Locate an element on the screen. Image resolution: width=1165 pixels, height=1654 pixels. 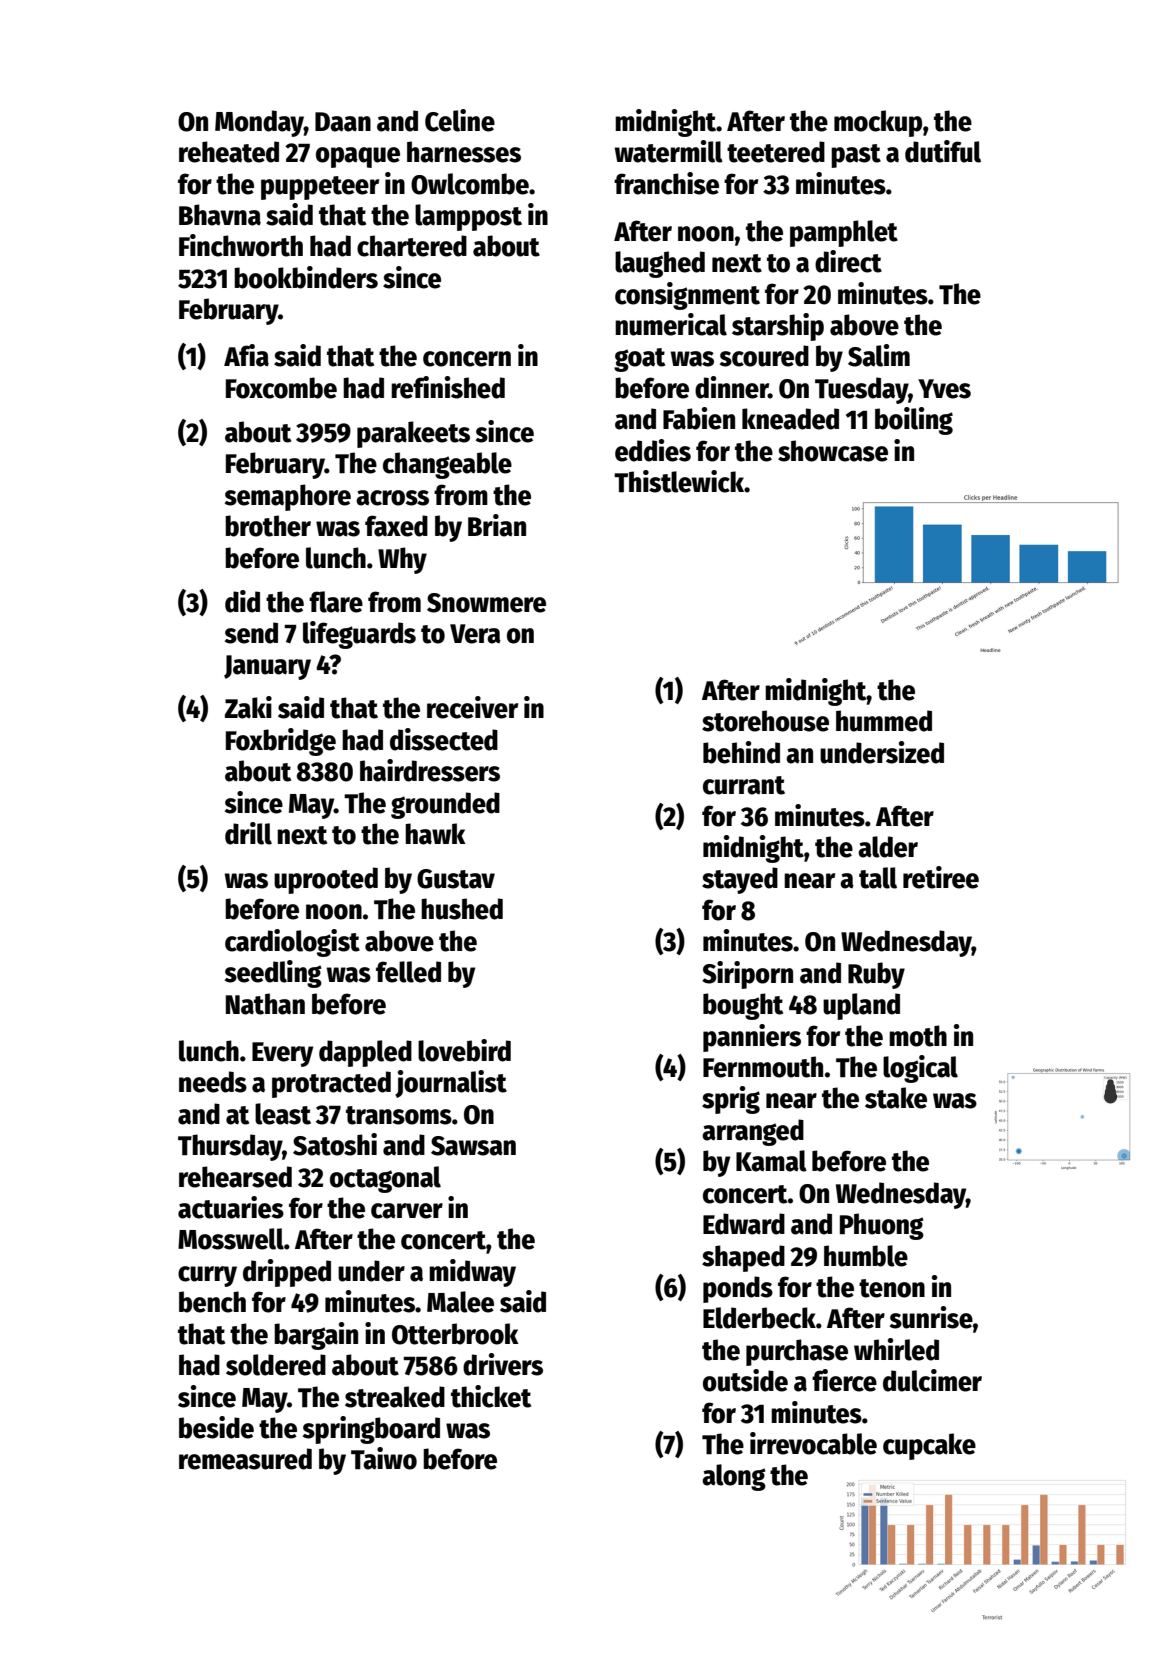
thicket is located at coordinates (491, 1396).
